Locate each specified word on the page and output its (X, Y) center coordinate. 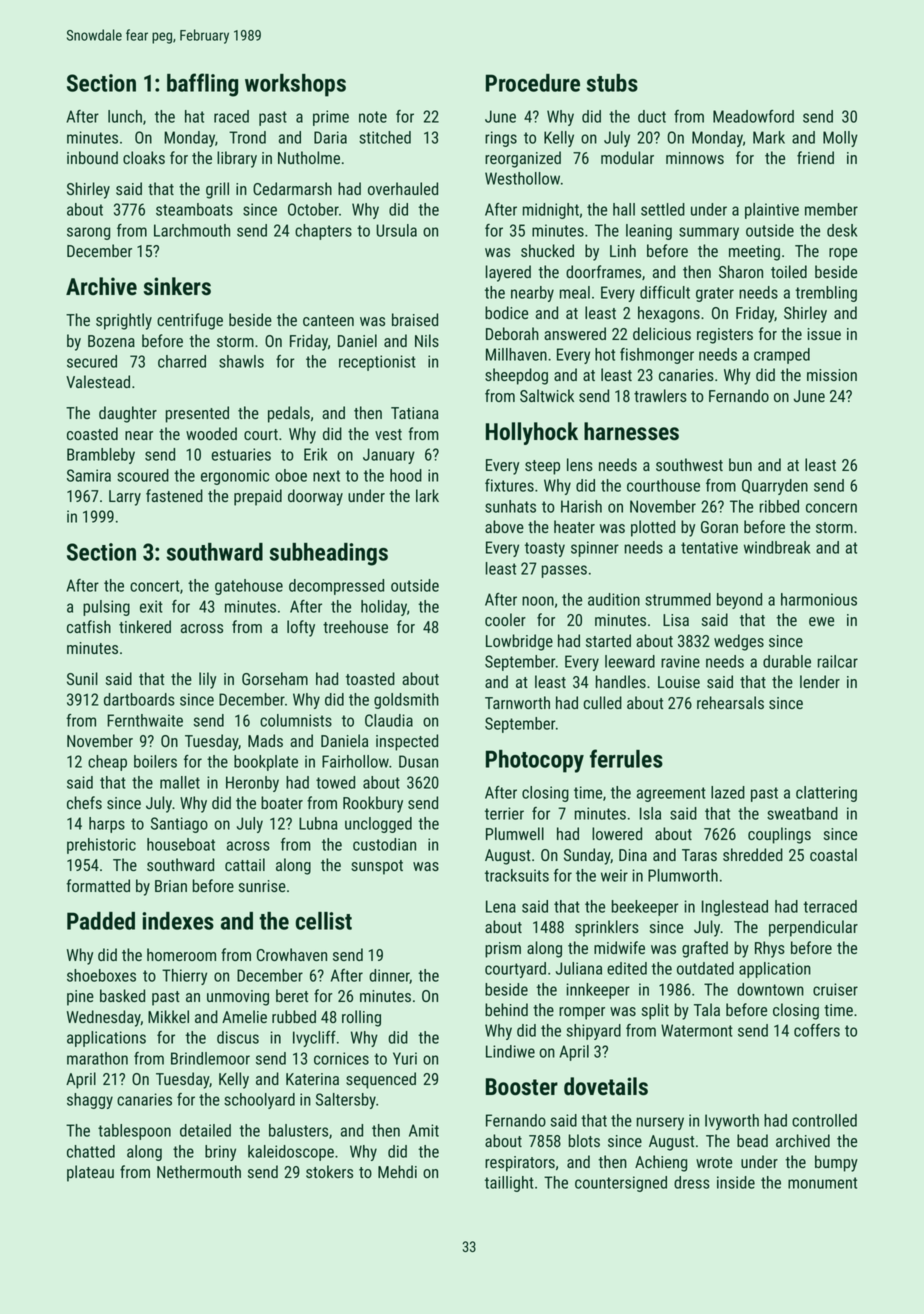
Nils (427, 340)
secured (92, 361)
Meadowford (753, 116)
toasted (370, 678)
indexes (178, 921)
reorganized (523, 159)
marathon (97, 1058)
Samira (89, 475)
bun (740, 464)
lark (427, 495)
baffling (202, 85)
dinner (389, 976)
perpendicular (813, 928)
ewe (821, 621)
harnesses (631, 431)
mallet (180, 782)
